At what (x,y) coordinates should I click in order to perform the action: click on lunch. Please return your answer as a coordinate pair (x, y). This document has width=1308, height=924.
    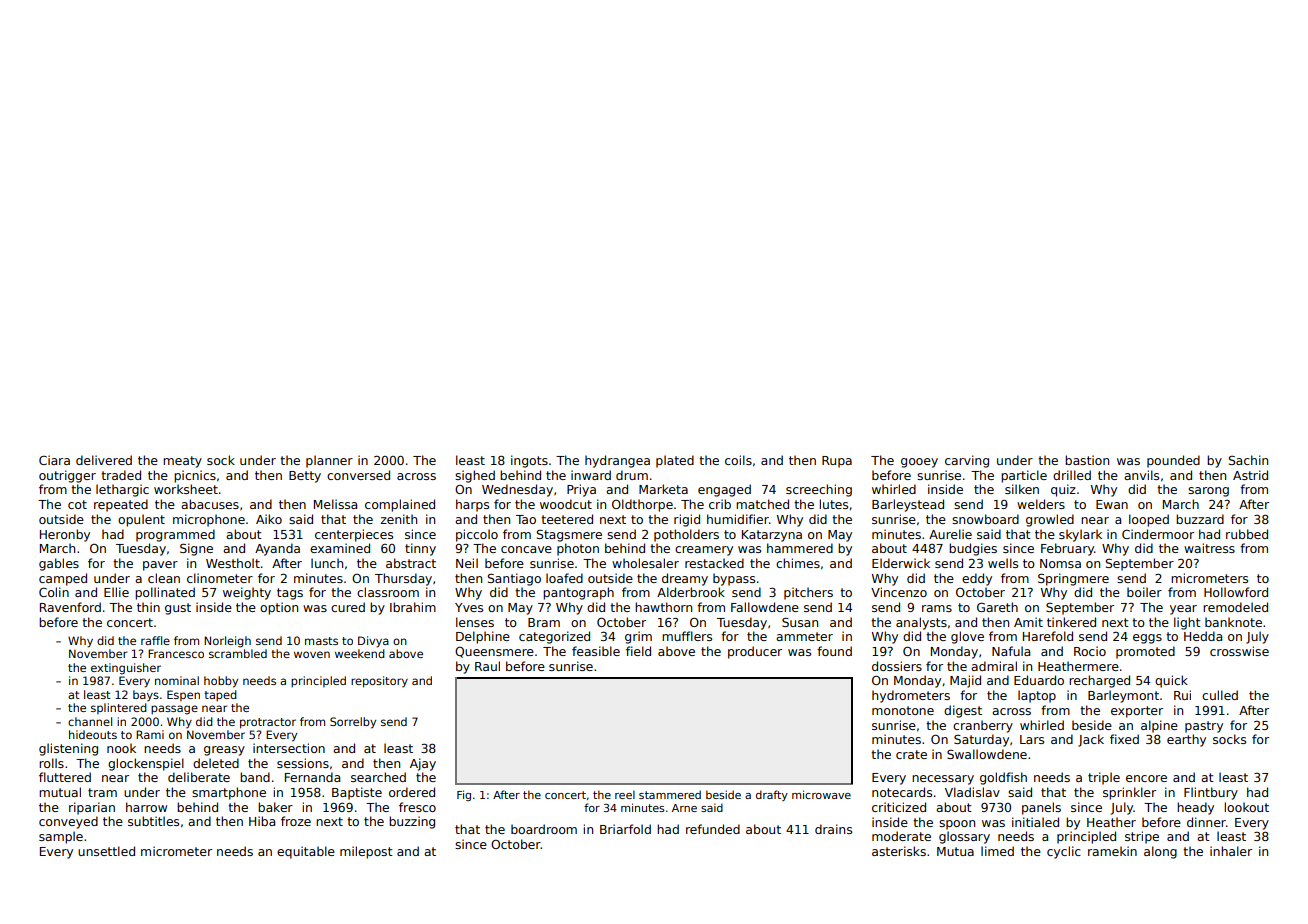
    Looking at the image, I should click on (327, 563).
